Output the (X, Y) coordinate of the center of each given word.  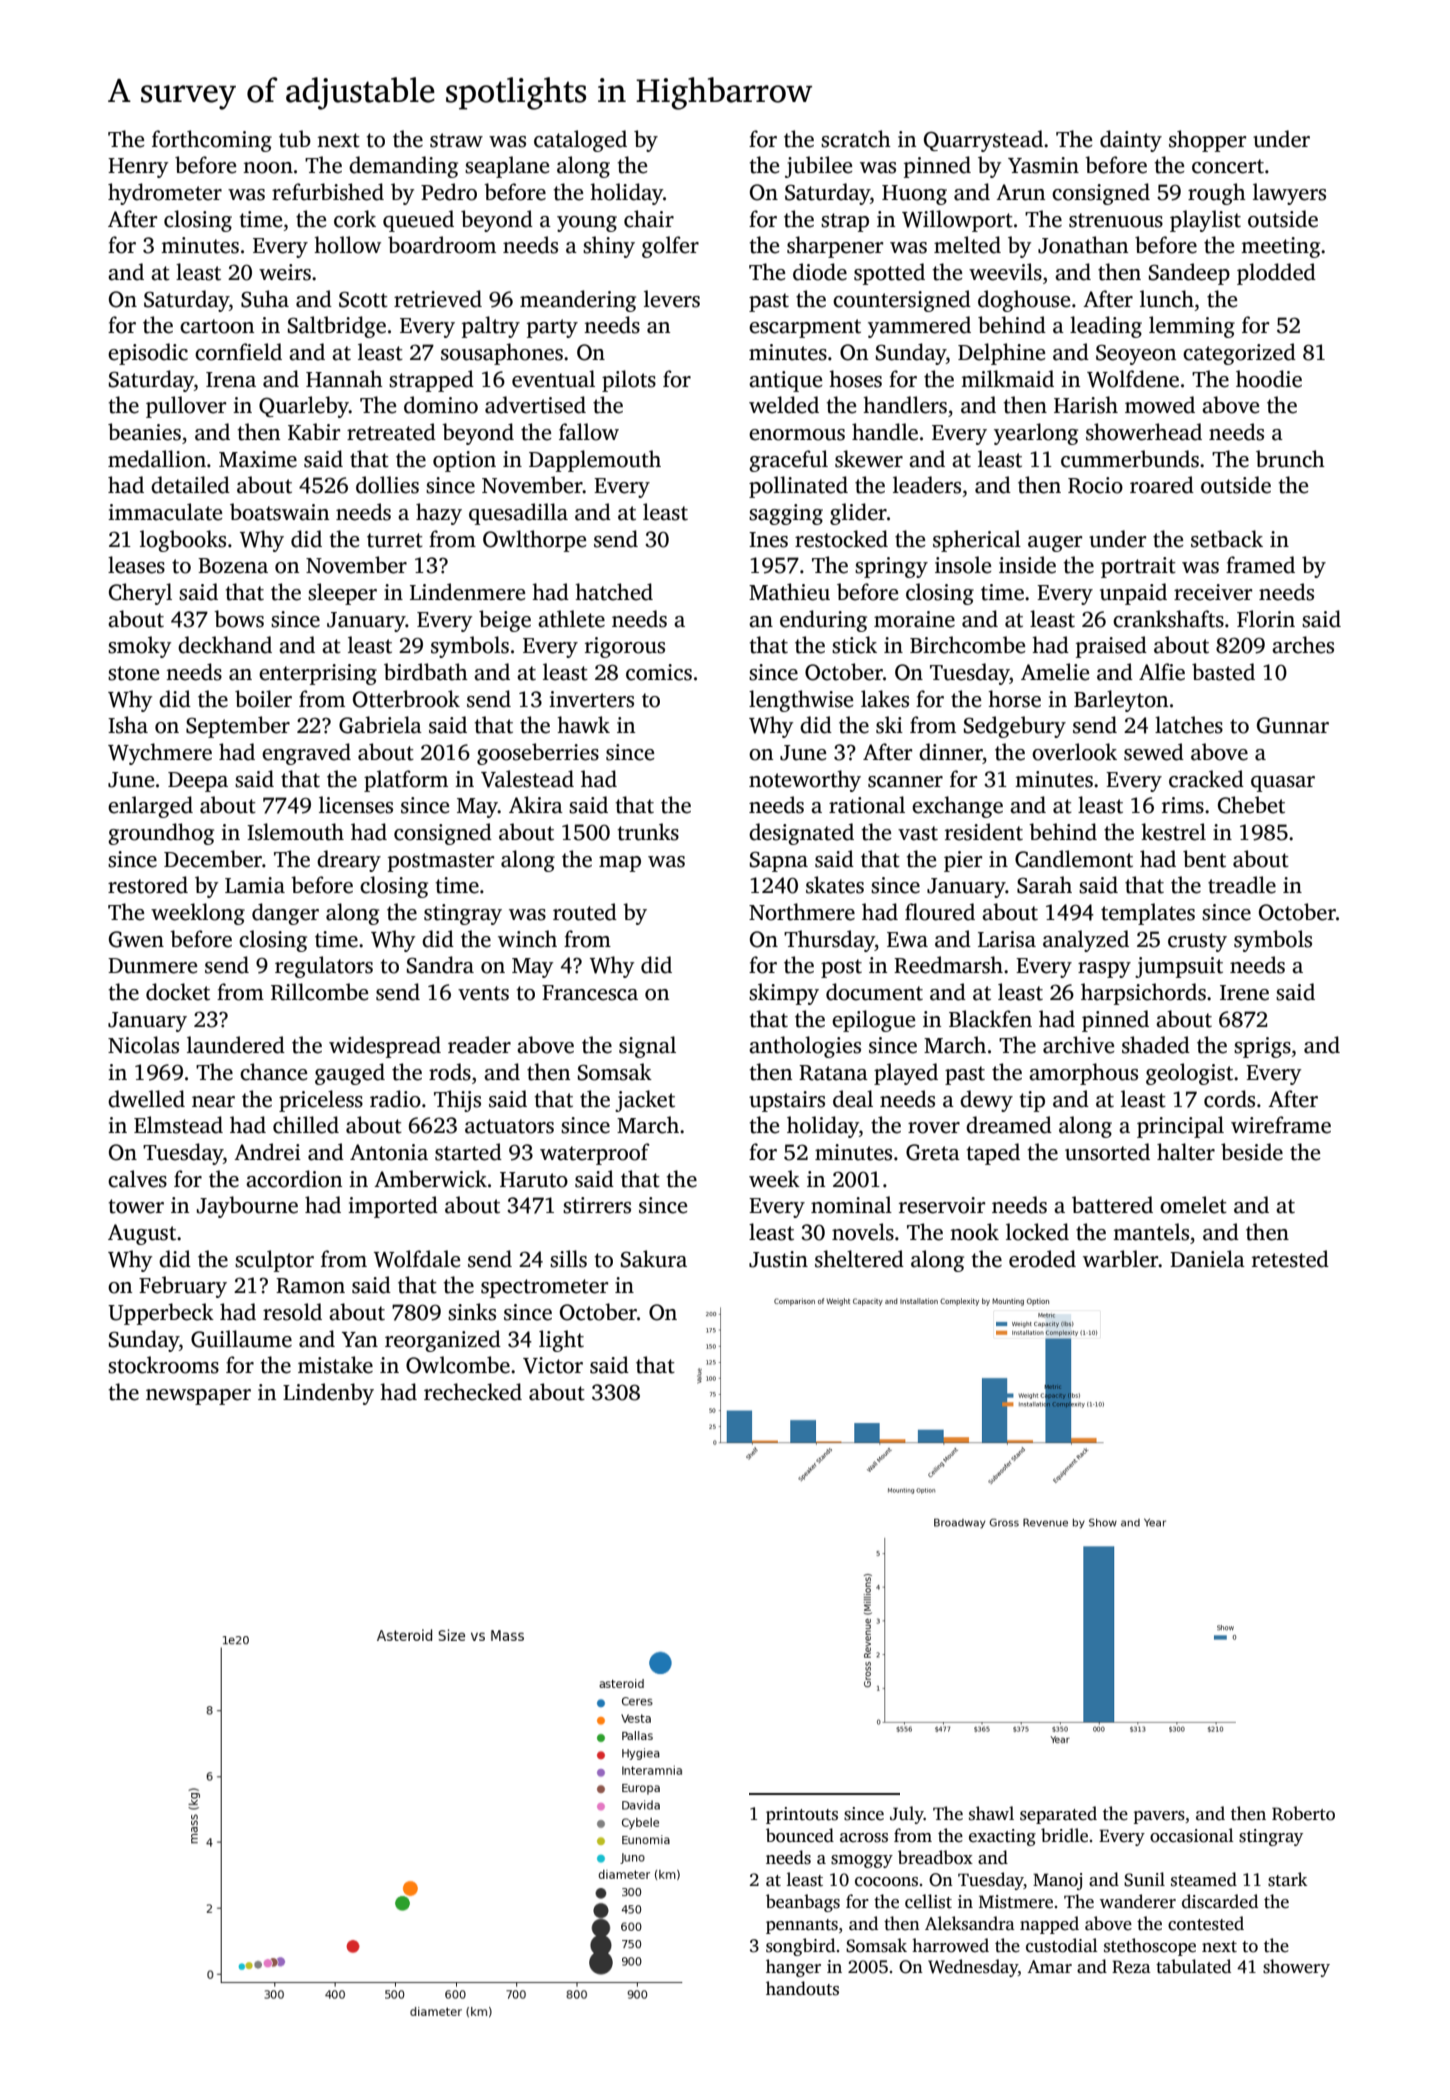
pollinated (798, 487)
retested (1290, 1259)
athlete (571, 619)
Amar (1049, 1966)
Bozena (233, 566)
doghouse (1024, 301)
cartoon (217, 326)
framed (1260, 565)
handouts (802, 1988)
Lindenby (328, 1394)
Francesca (590, 993)
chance (273, 1072)
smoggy (862, 1861)
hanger (793, 1968)
